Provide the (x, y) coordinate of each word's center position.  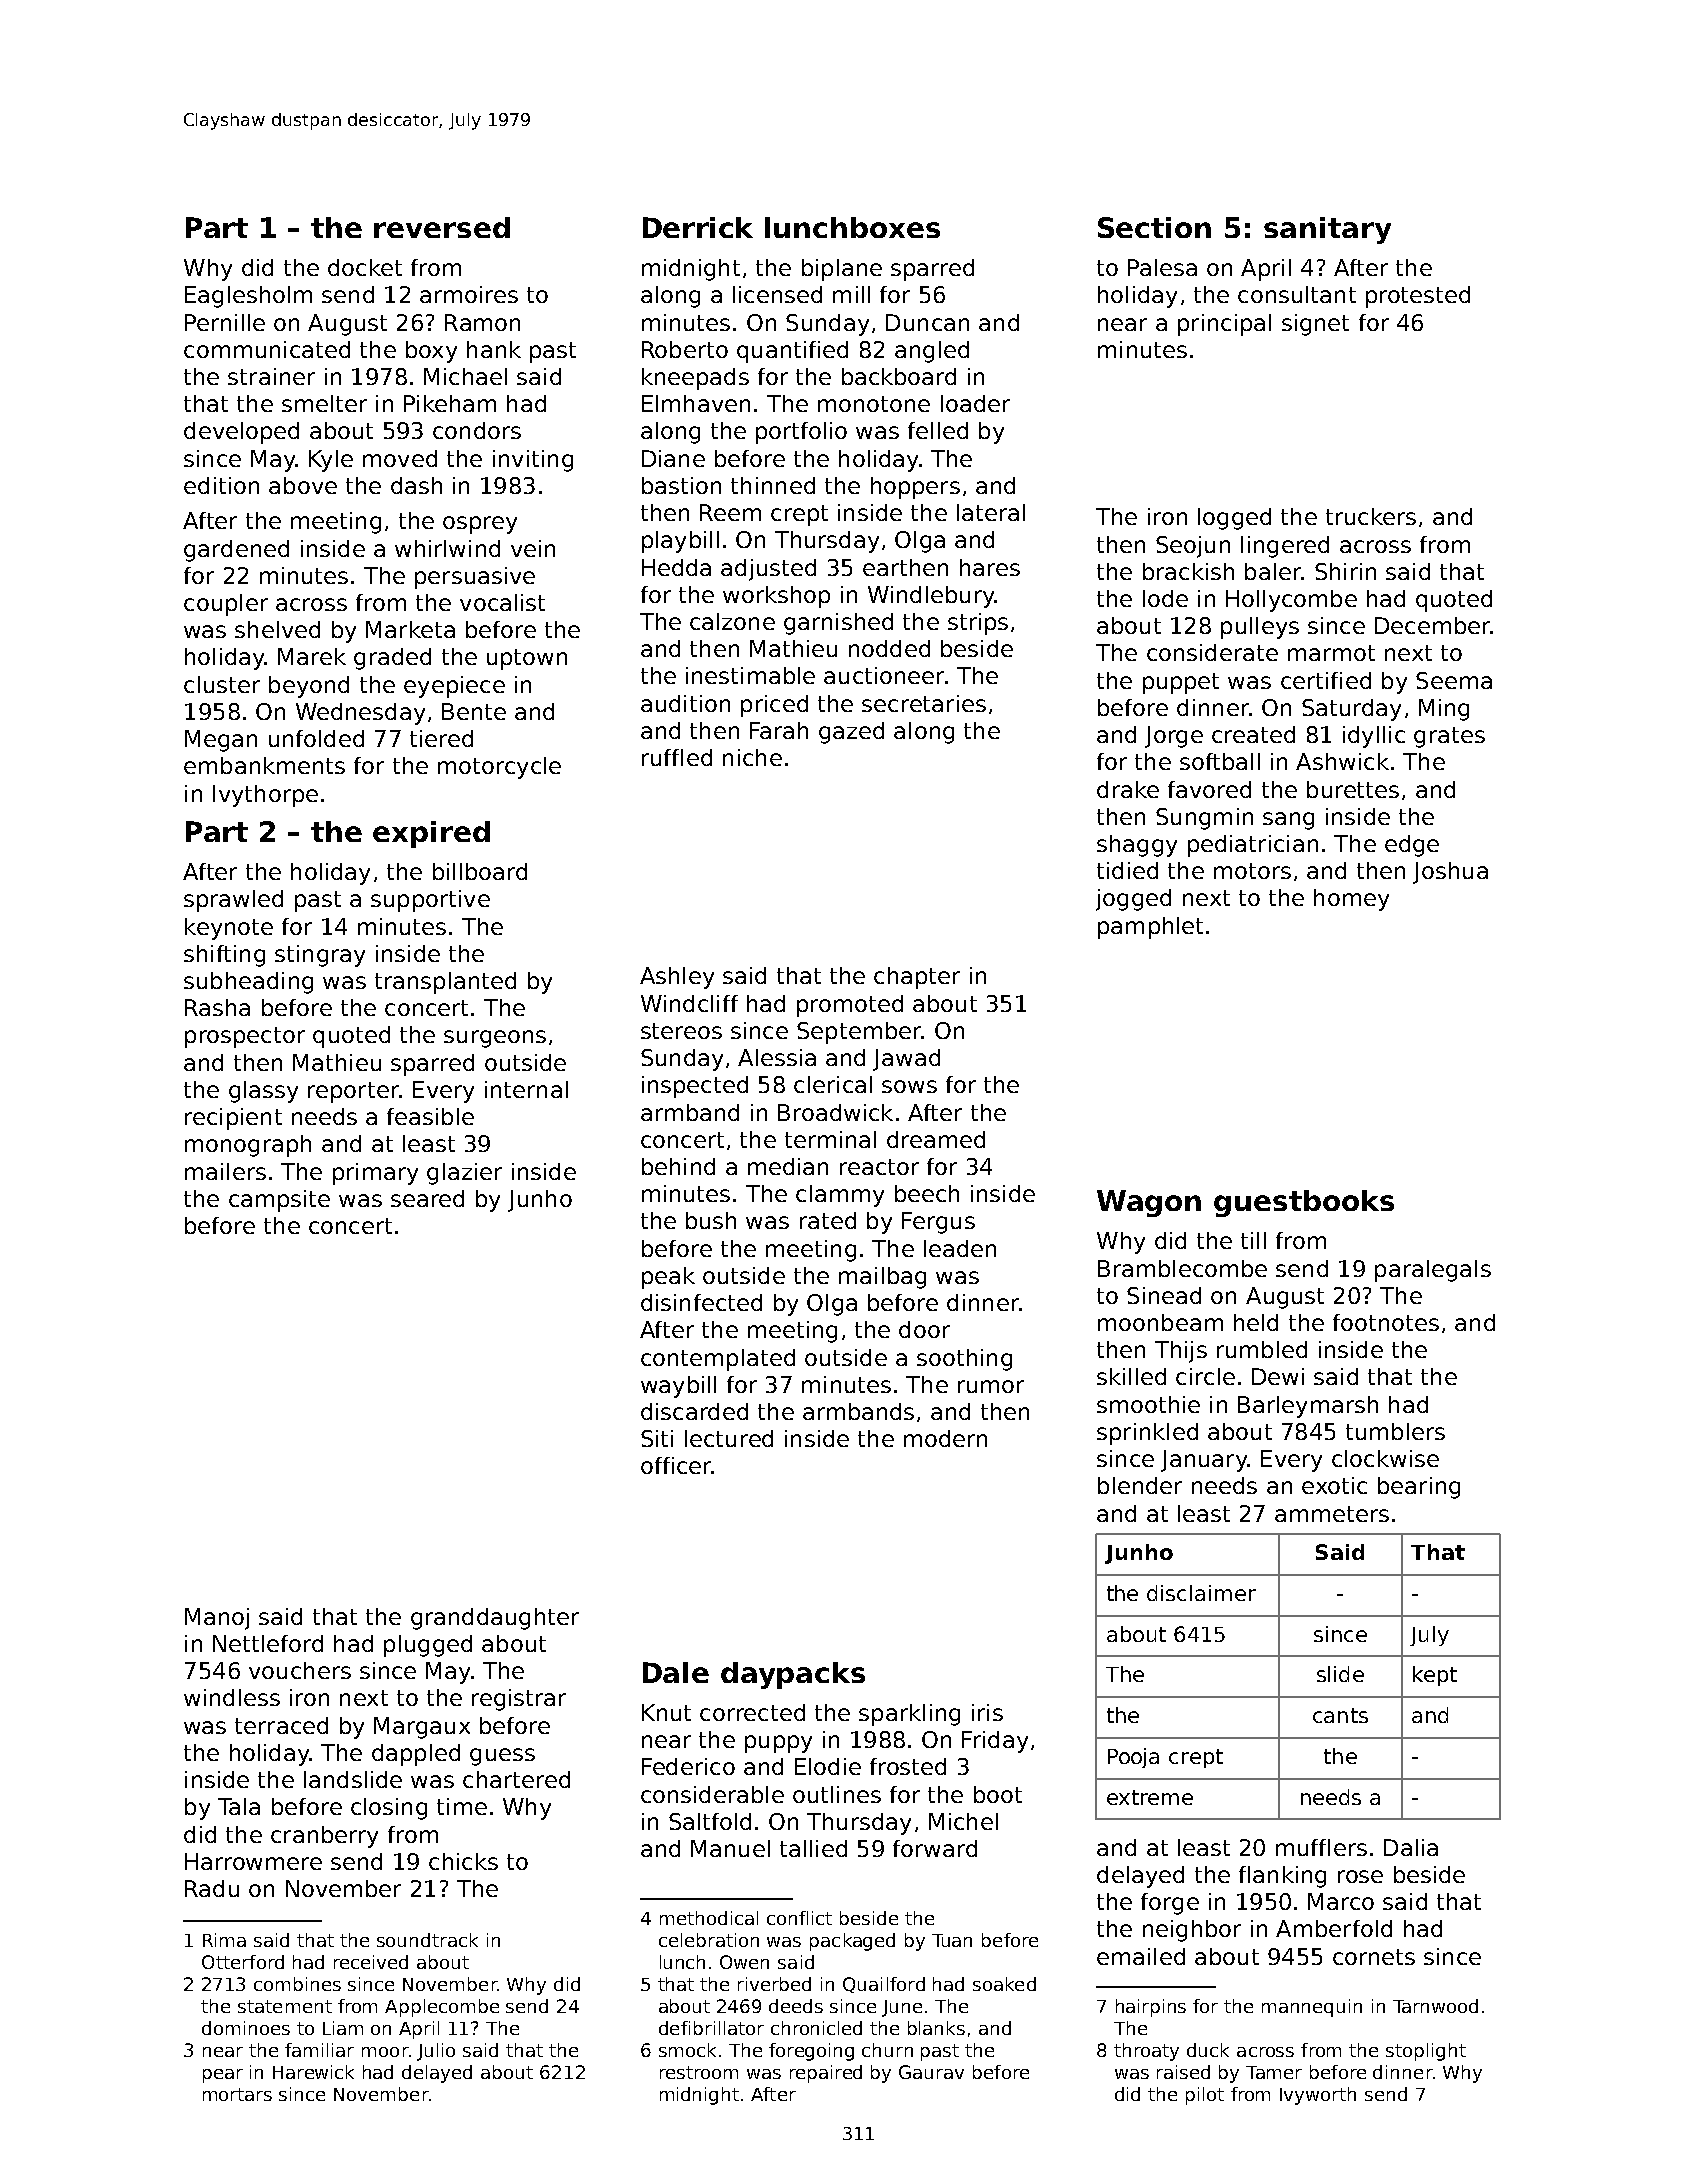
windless (232, 1697)
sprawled (233, 901)
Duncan (927, 322)
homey (1351, 900)
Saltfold (710, 1821)
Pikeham (450, 403)
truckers (1371, 516)
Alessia (777, 1057)
